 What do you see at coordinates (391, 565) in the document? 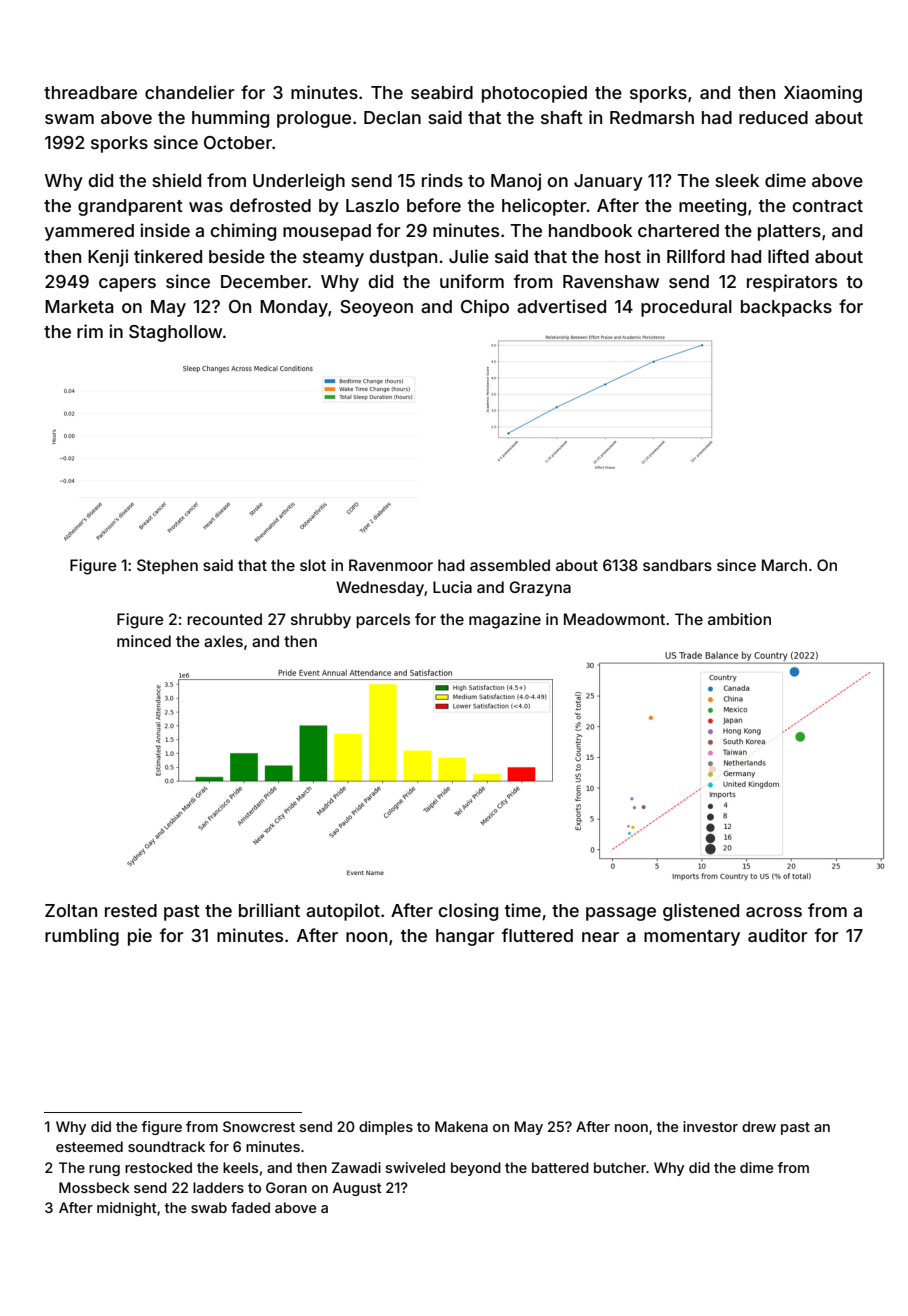
I see `Ravenmoor` at bounding box center [391, 565].
